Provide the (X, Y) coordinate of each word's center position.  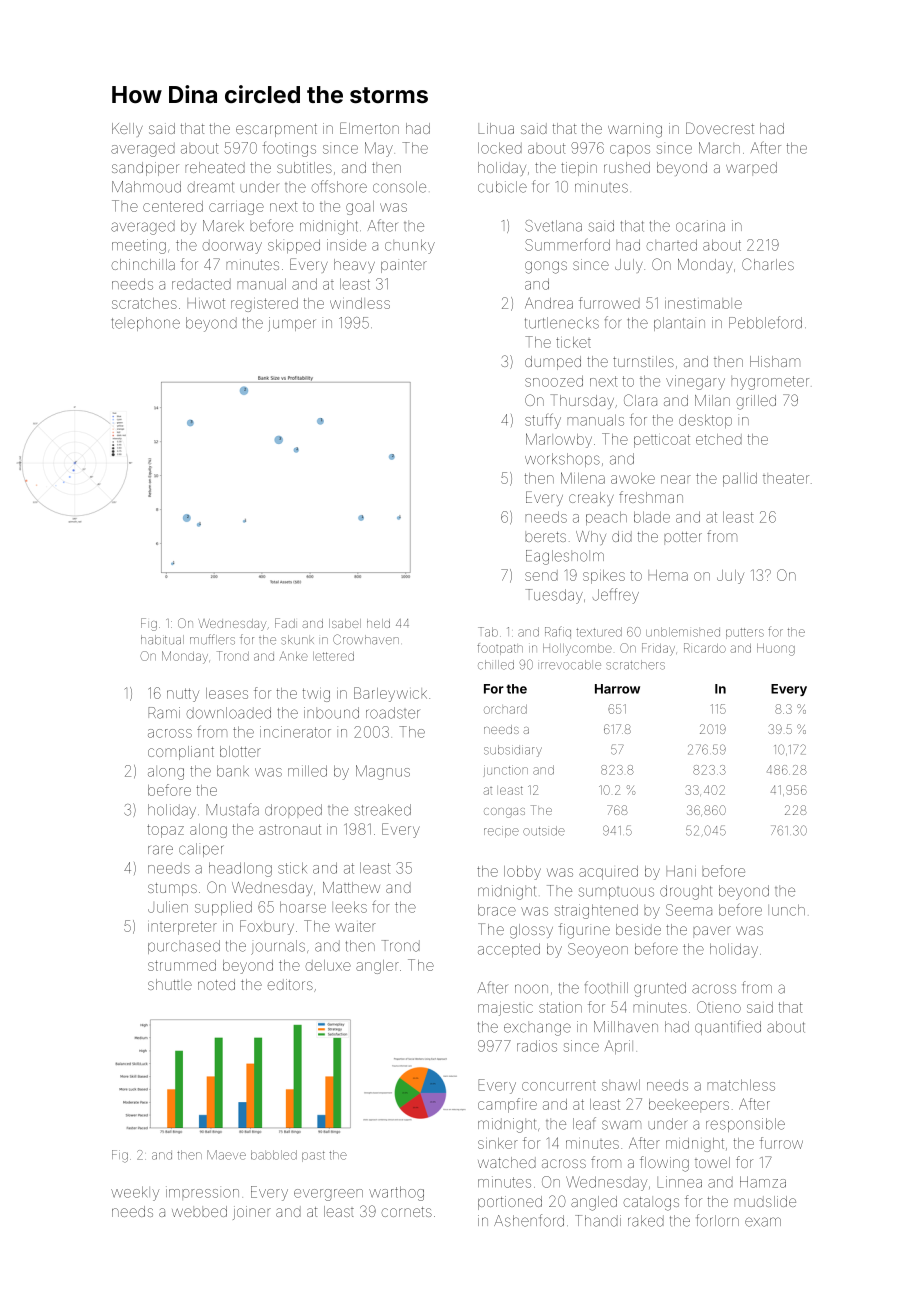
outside (544, 831)
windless (360, 303)
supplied (223, 908)
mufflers (212, 639)
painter (404, 266)
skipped (294, 246)
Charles (768, 264)
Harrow (617, 689)
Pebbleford (765, 322)
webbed (199, 1211)
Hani (681, 871)
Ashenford (529, 1220)
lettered (333, 656)
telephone (146, 324)
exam (763, 1222)
